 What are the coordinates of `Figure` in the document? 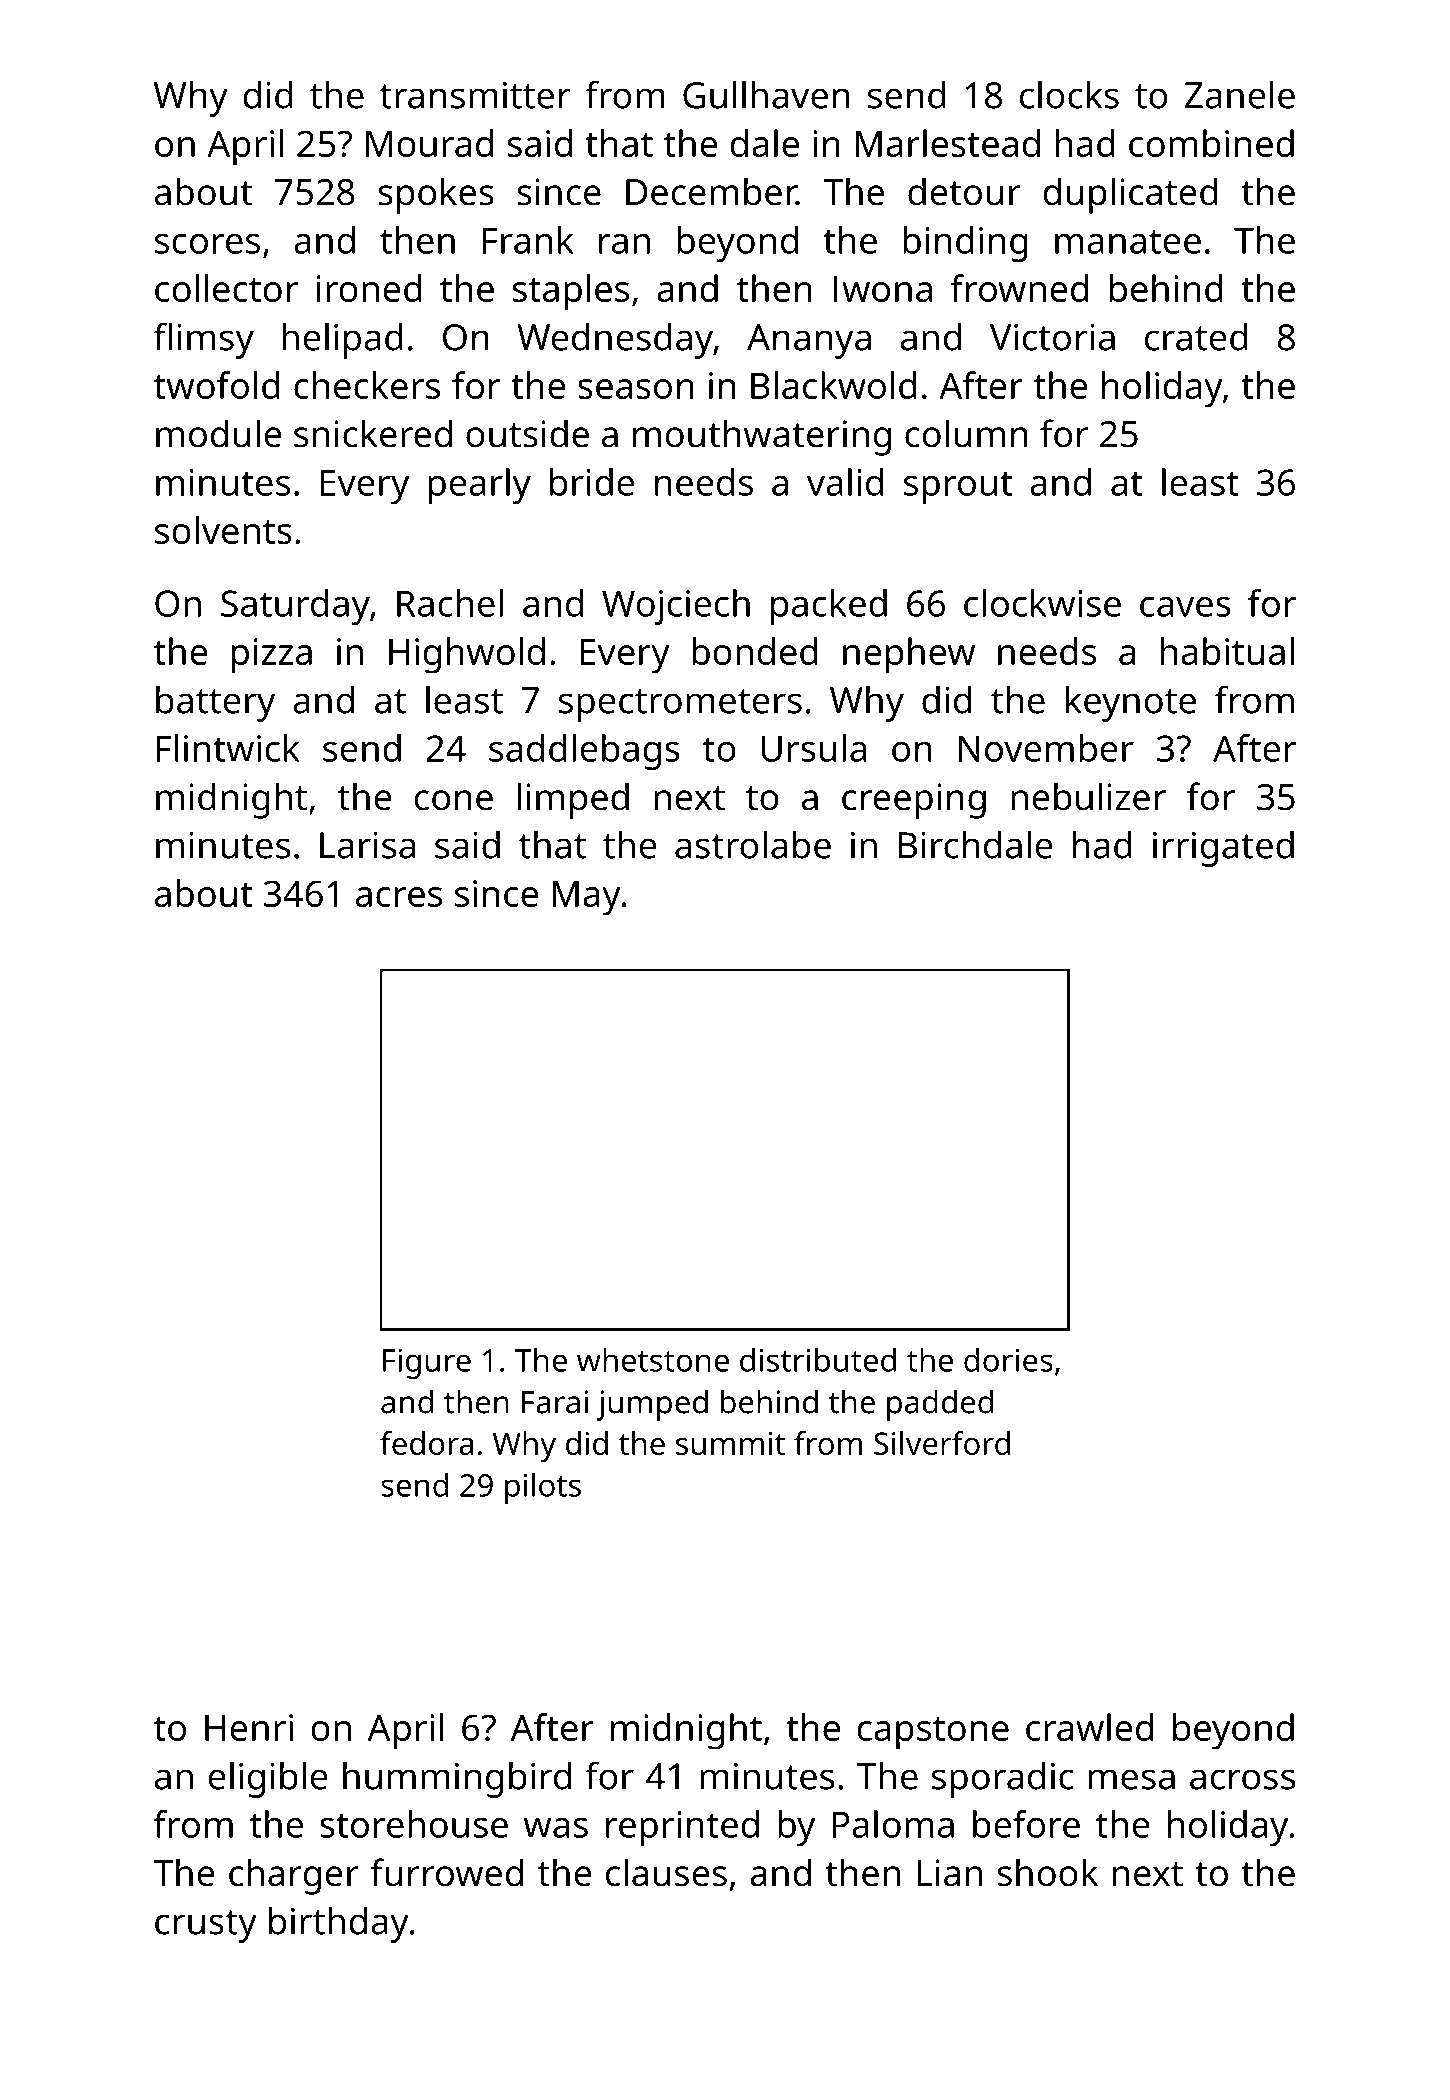 It's located at (427, 1363).
